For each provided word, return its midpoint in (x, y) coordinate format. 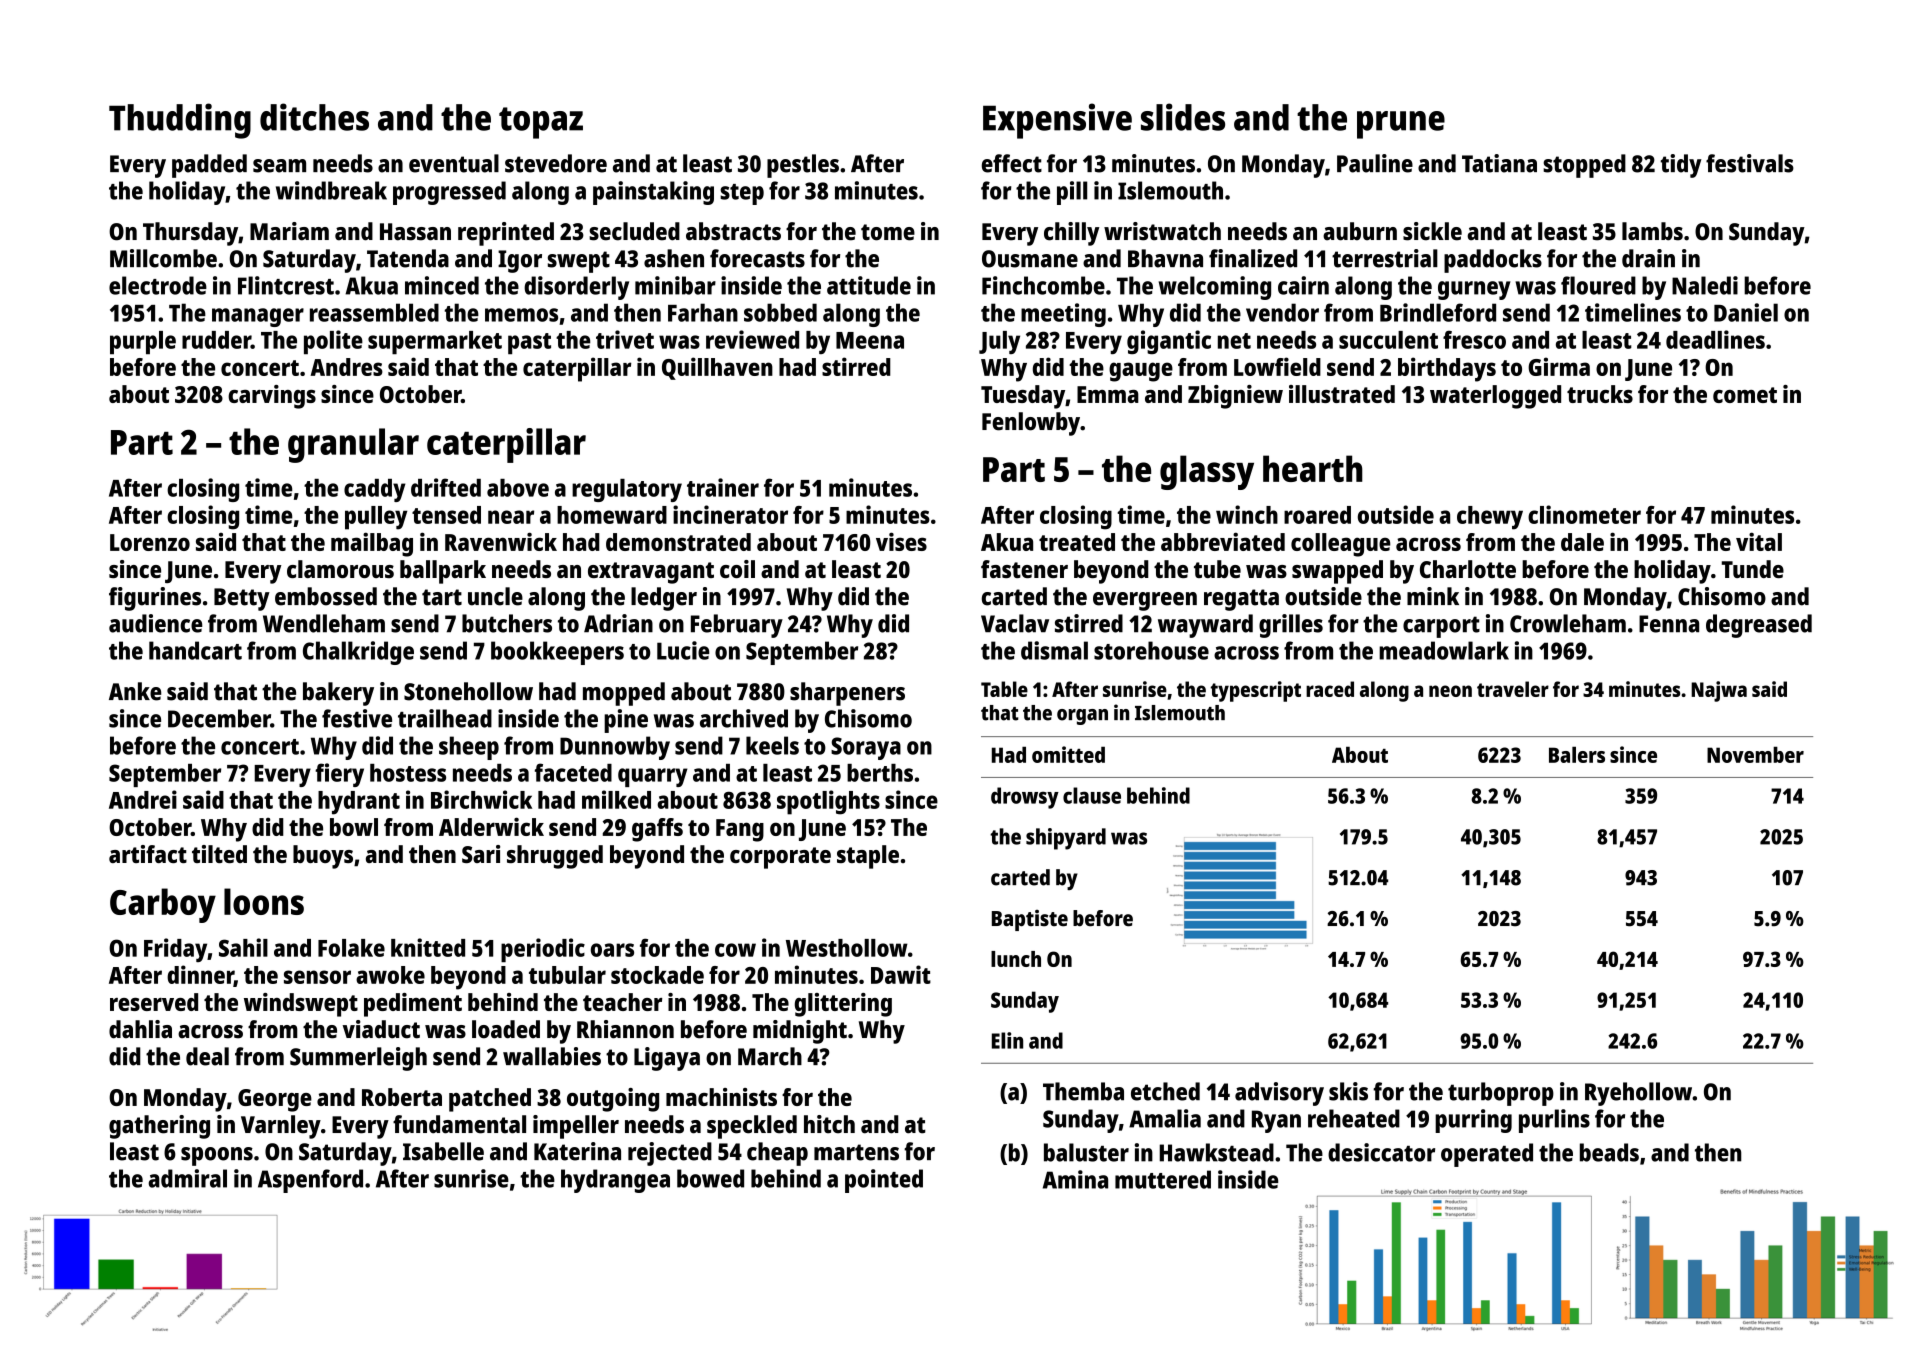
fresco (1474, 339)
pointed (884, 1181)
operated (1487, 1155)
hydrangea (615, 1181)
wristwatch (1162, 231)
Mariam (289, 231)
